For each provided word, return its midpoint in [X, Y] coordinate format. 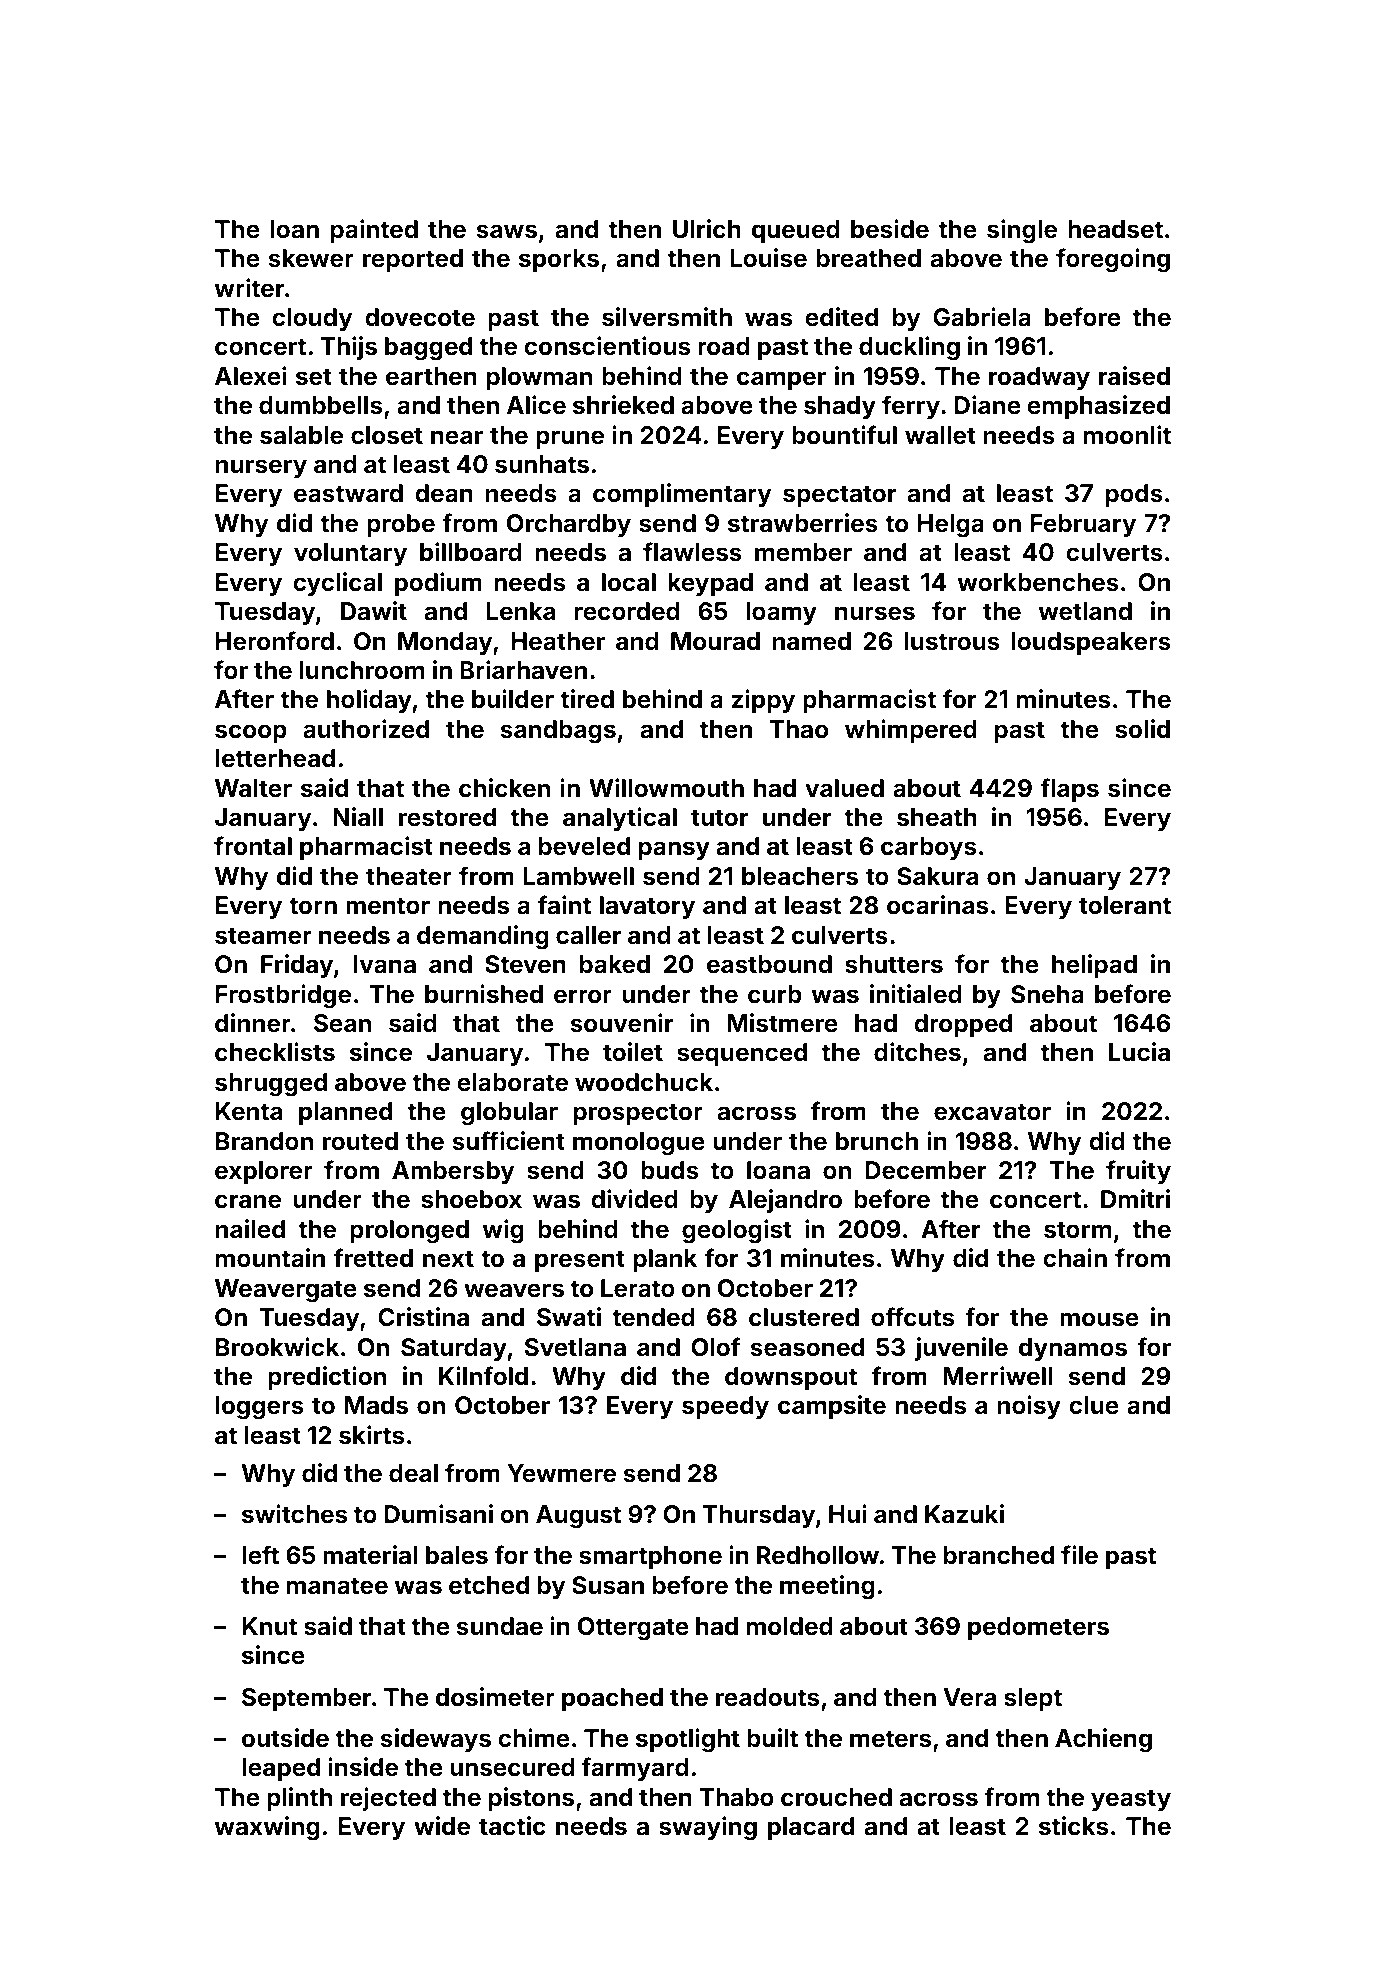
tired [587, 699]
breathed [869, 258]
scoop [251, 733]
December [925, 1170]
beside [890, 229]
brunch [877, 1141]
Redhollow [818, 1555]
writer [249, 288]
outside [285, 1738]
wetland [1085, 611]
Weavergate [286, 1290]
